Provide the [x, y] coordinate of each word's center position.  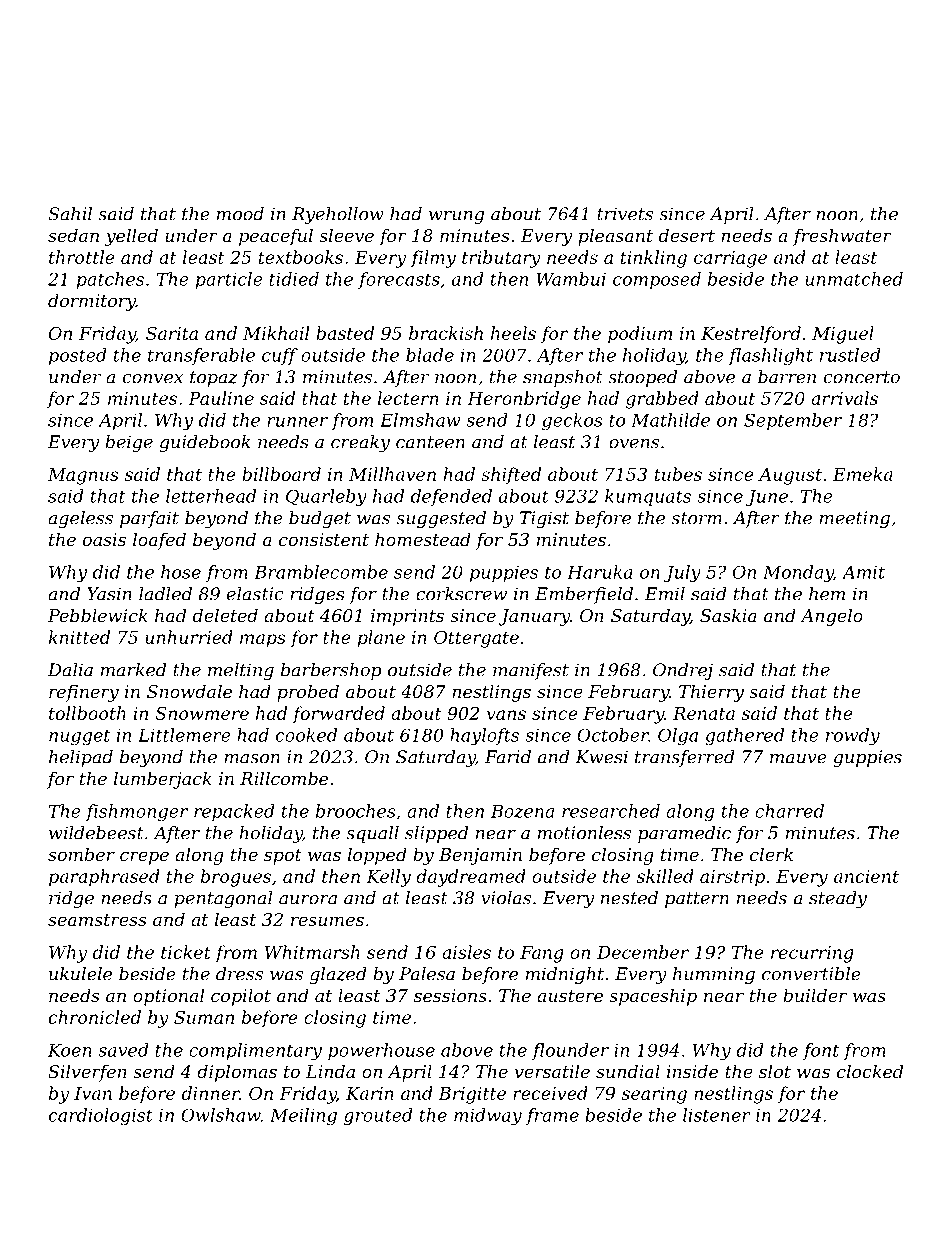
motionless [584, 833]
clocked [870, 1071]
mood [240, 214]
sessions [450, 995]
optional [168, 997]
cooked [306, 735]
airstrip [732, 878]
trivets [625, 214]
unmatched [854, 279]
